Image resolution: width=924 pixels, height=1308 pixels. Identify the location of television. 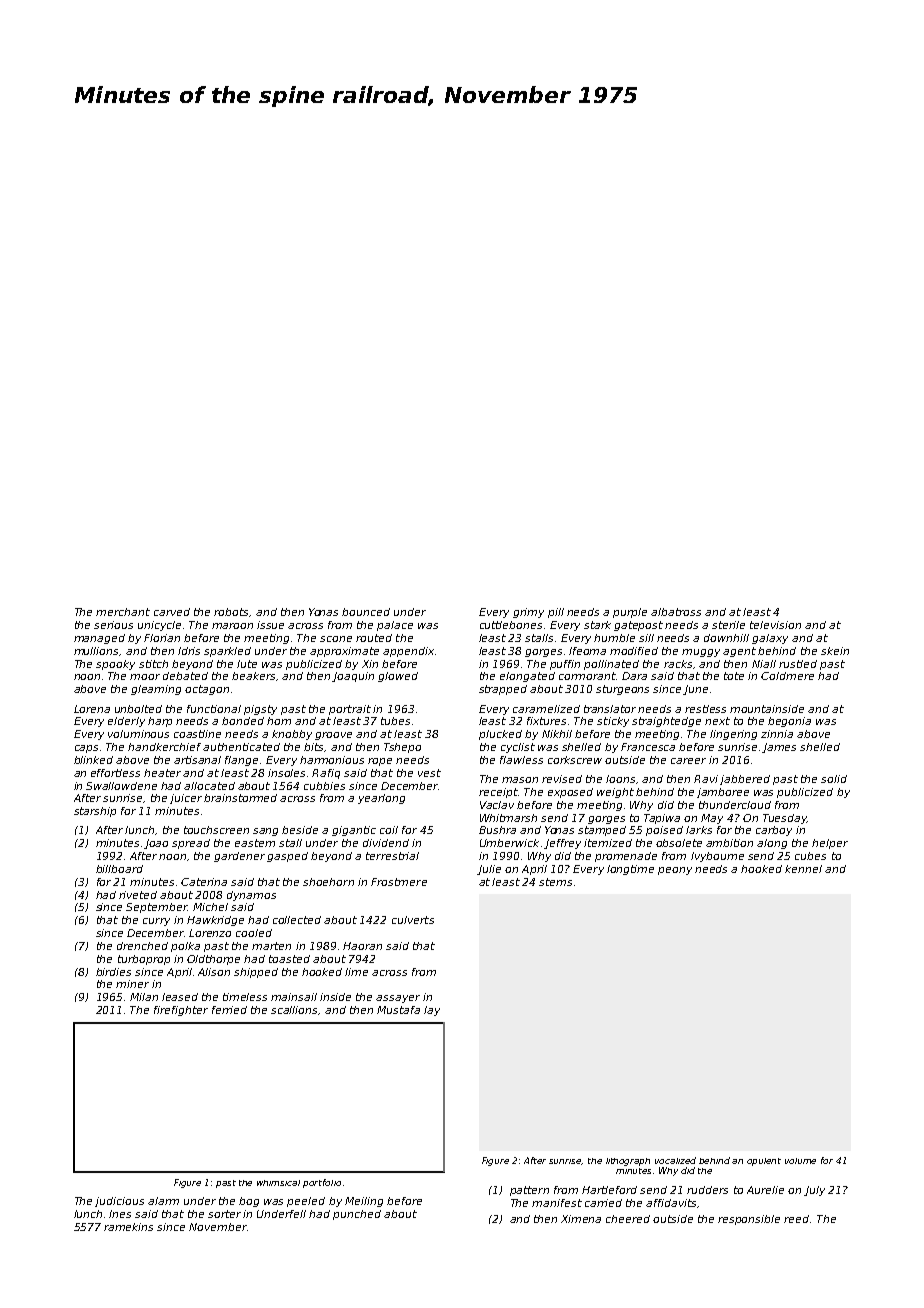
(775, 625).
